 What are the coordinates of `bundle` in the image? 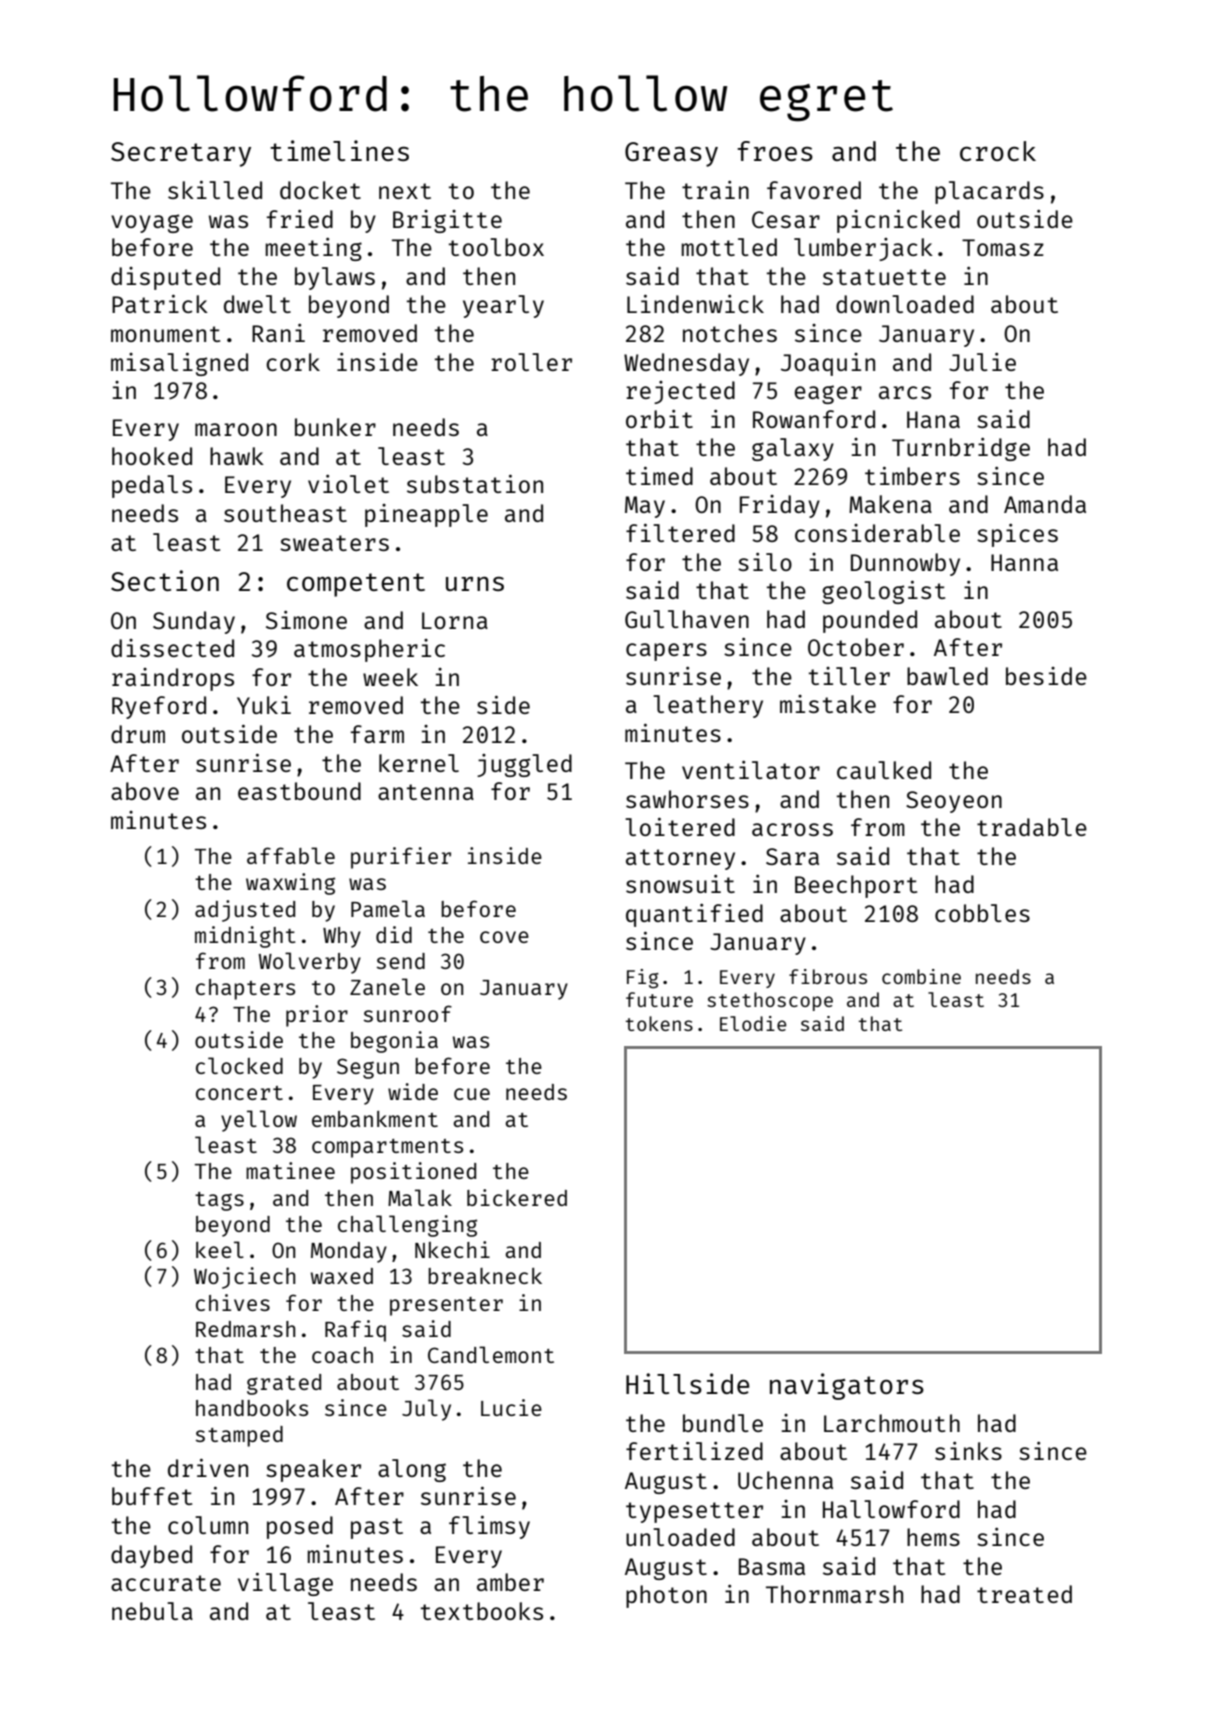 It's located at (723, 1423).
